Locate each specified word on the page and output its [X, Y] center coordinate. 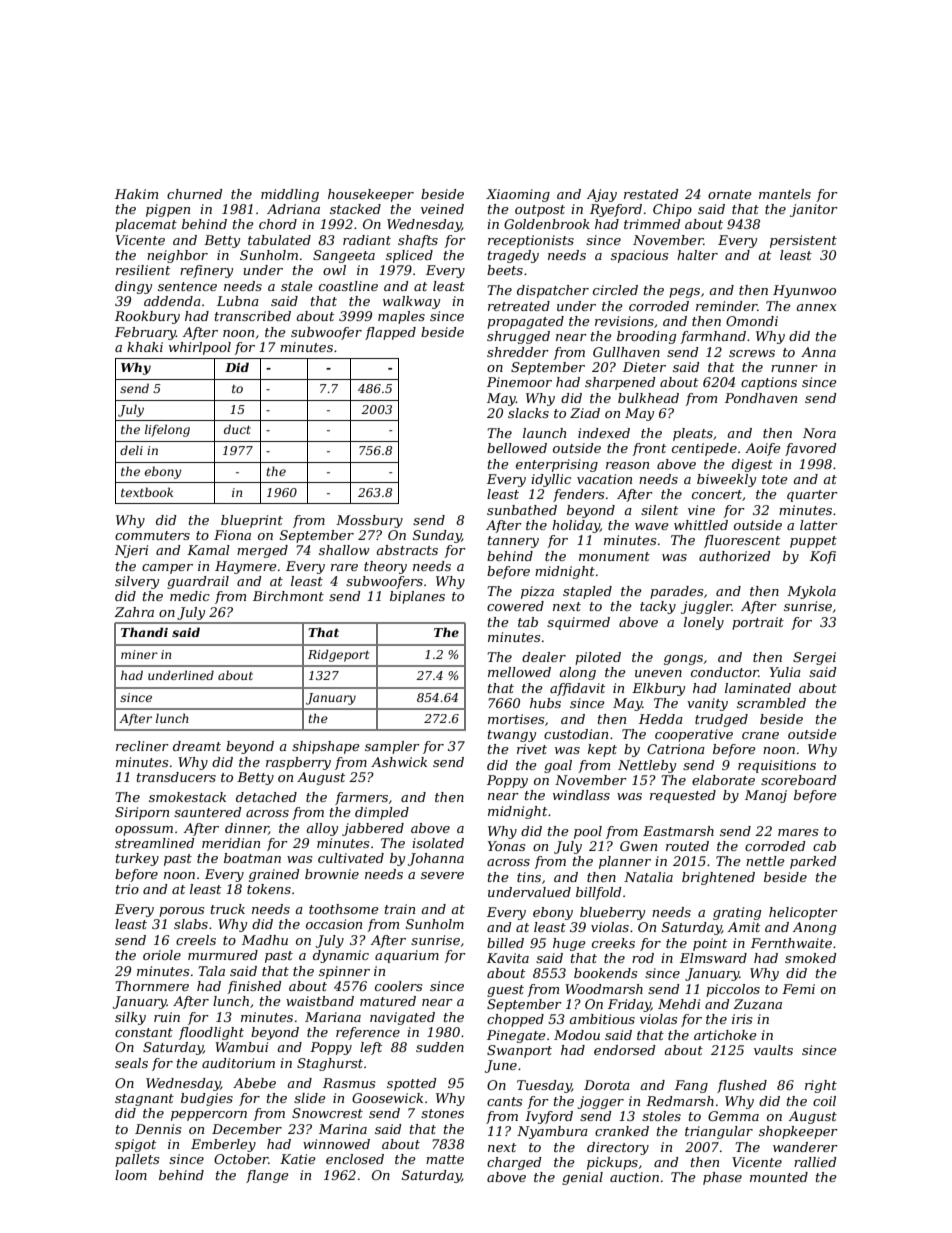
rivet [532, 749]
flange [267, 1176]
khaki [145, 347]
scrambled [771, 703]
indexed [604, 433]
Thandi [144, 632]
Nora [819, 433]
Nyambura [552, 1132]
